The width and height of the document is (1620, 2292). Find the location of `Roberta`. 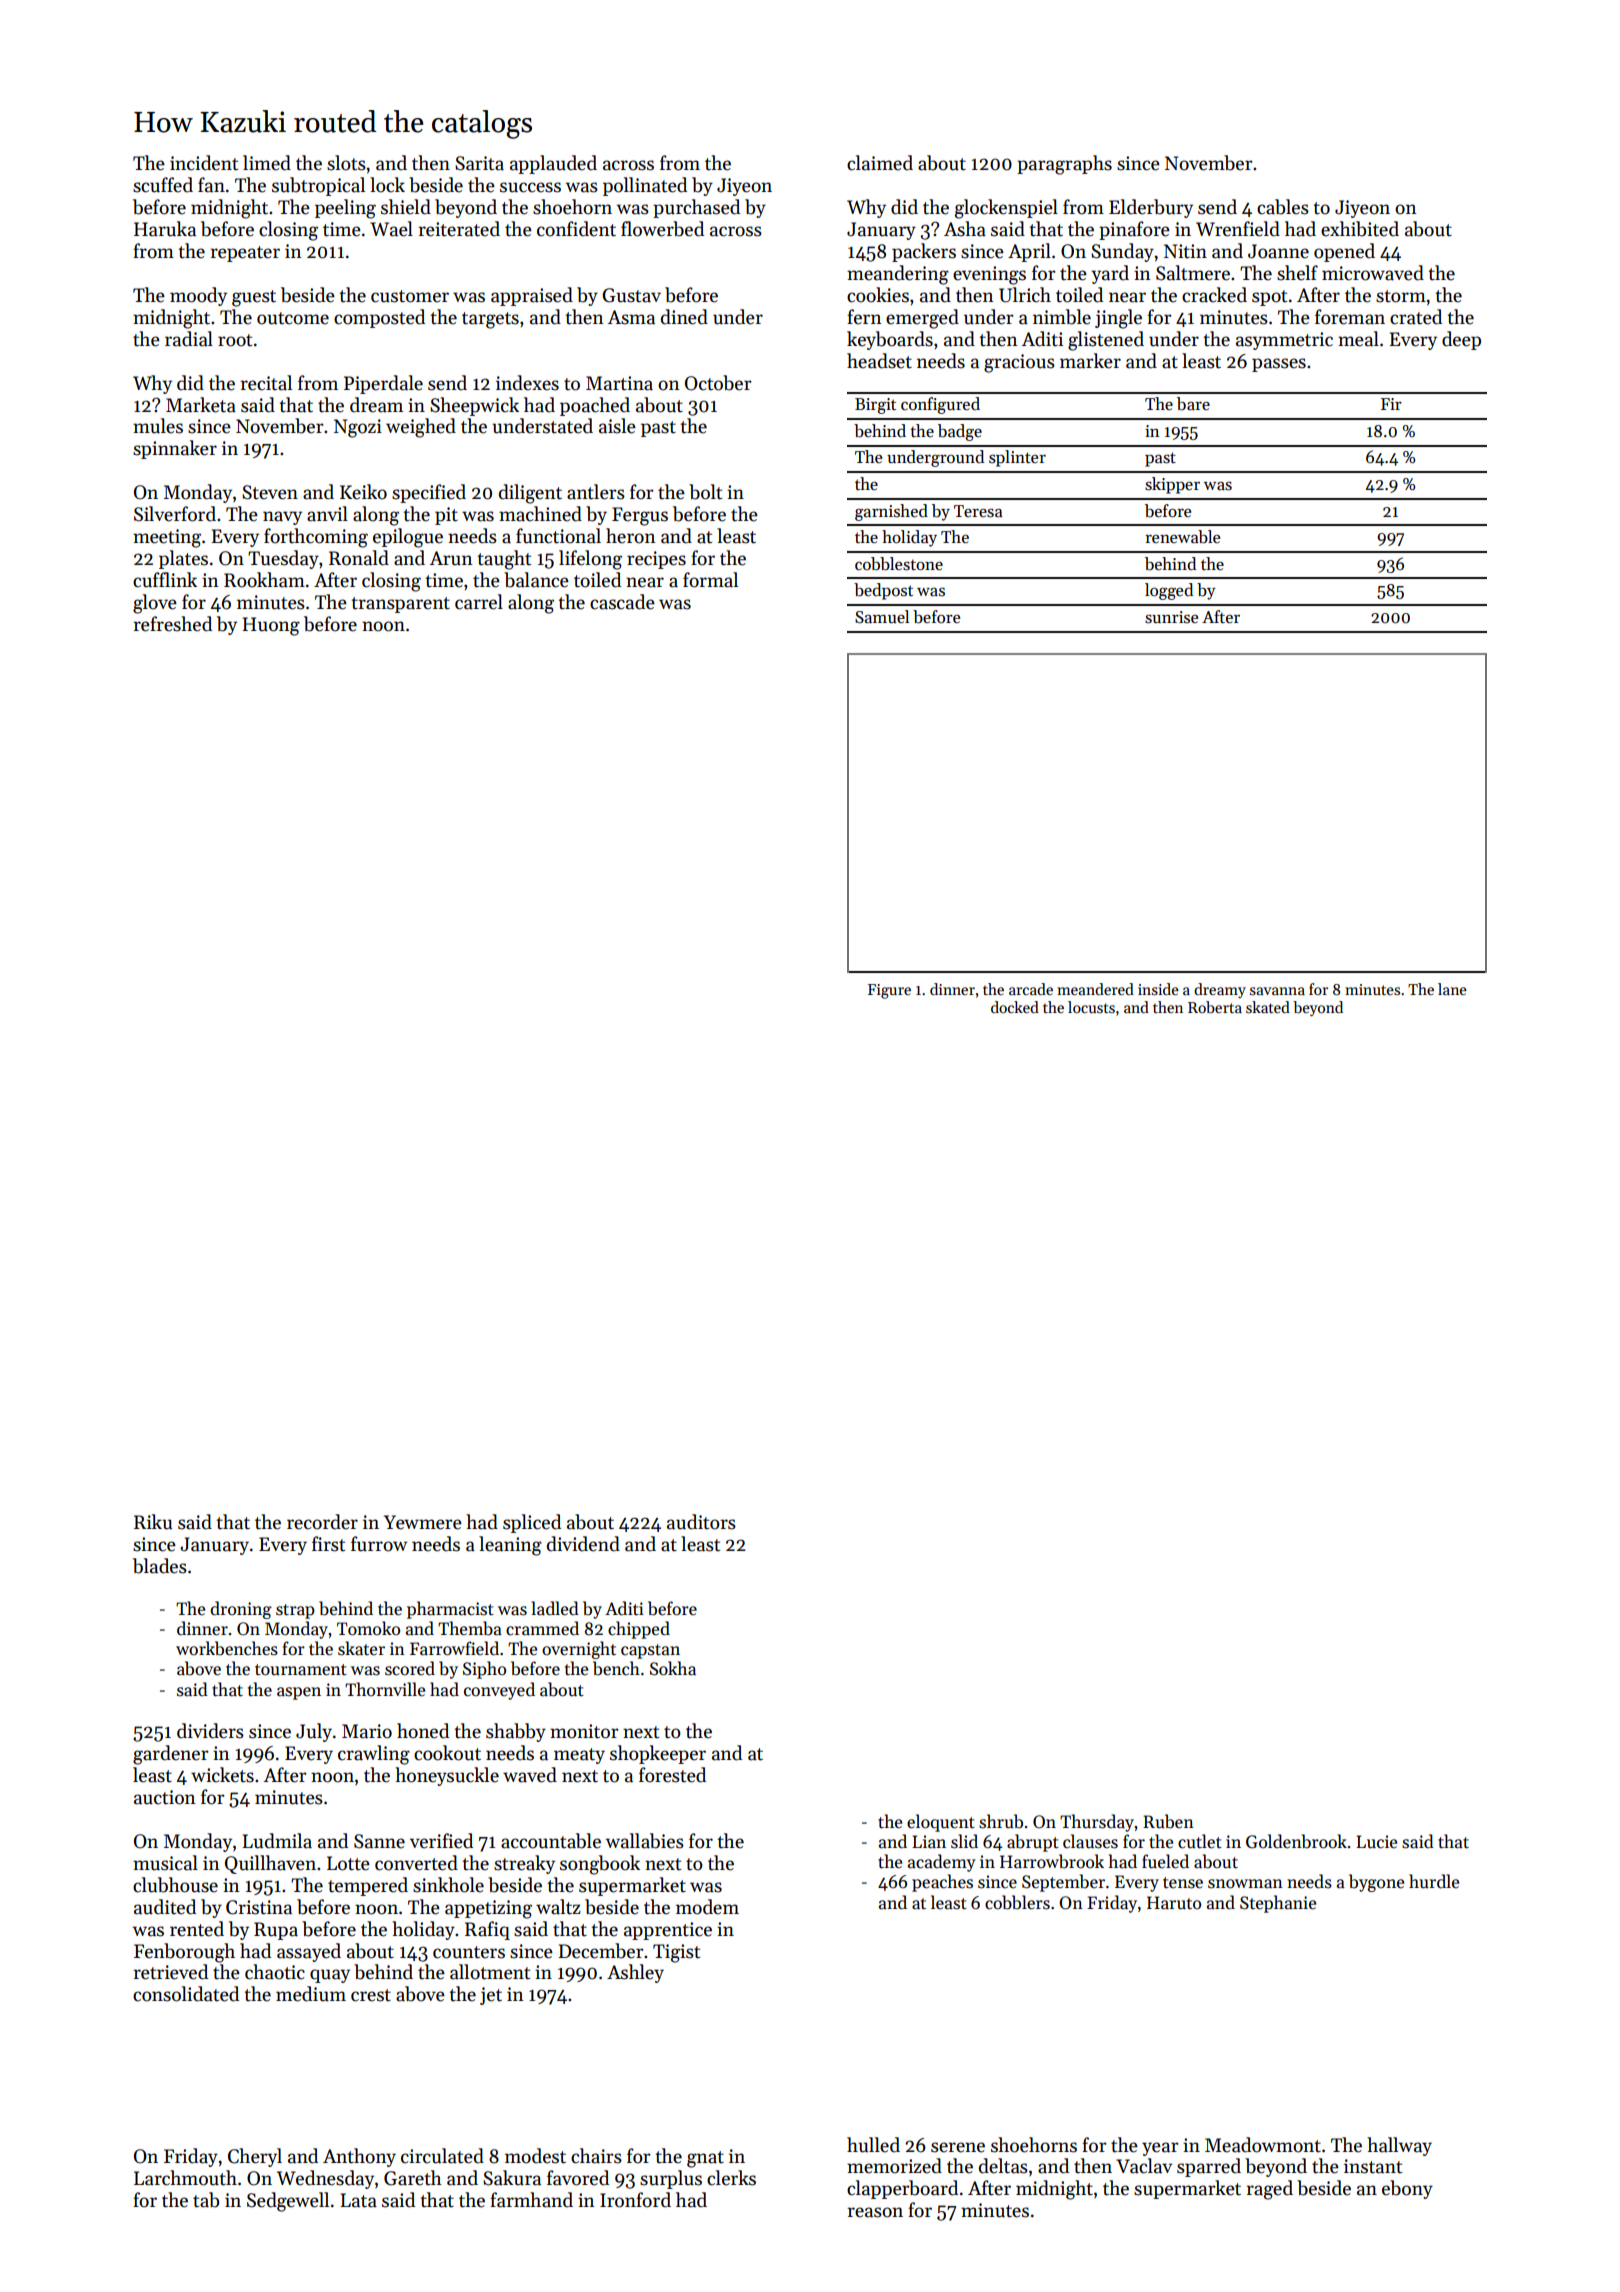

Roberta is located at coordinates (1215, 1007).
